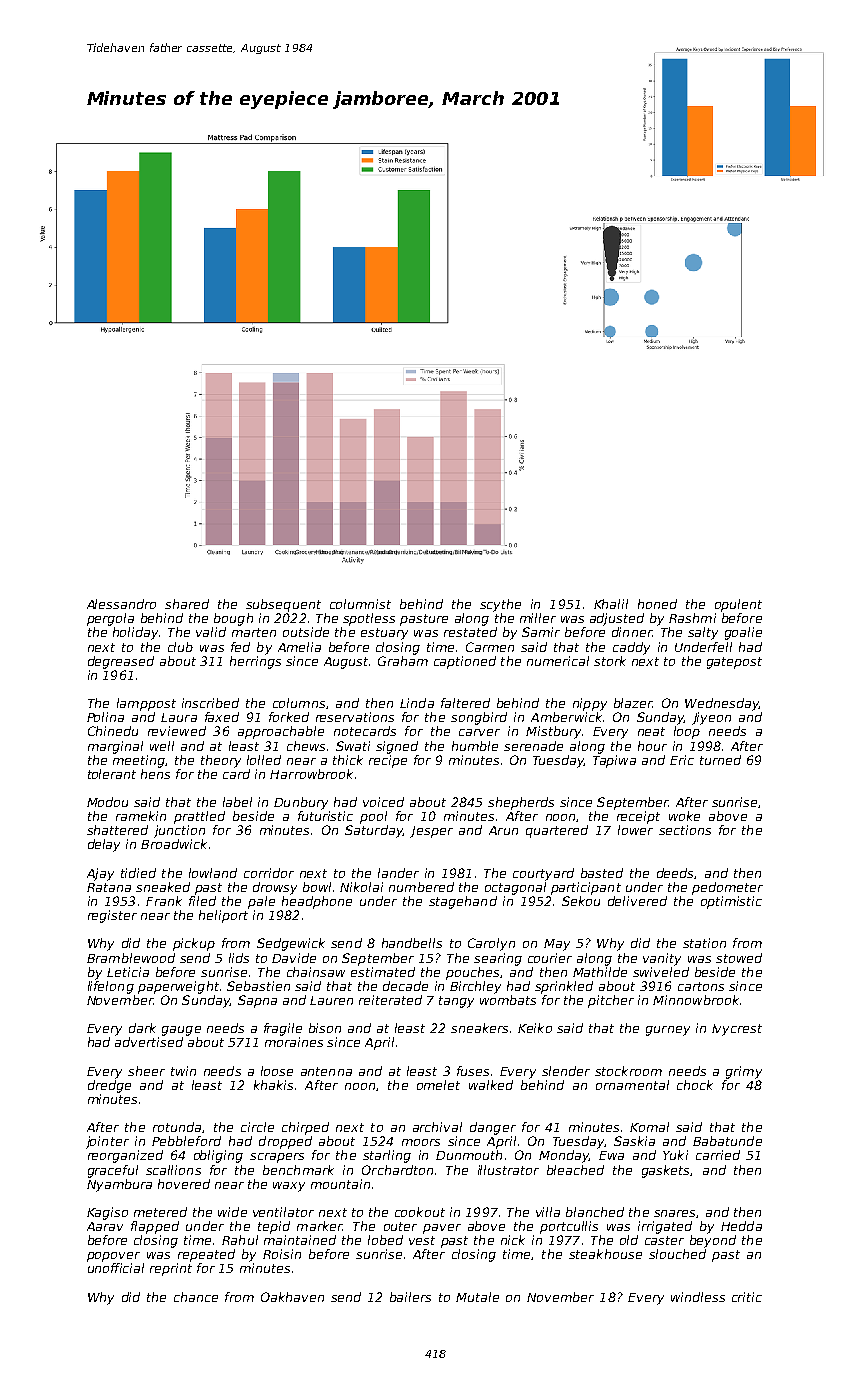  I want to click on caddy, so click(631, 648).
